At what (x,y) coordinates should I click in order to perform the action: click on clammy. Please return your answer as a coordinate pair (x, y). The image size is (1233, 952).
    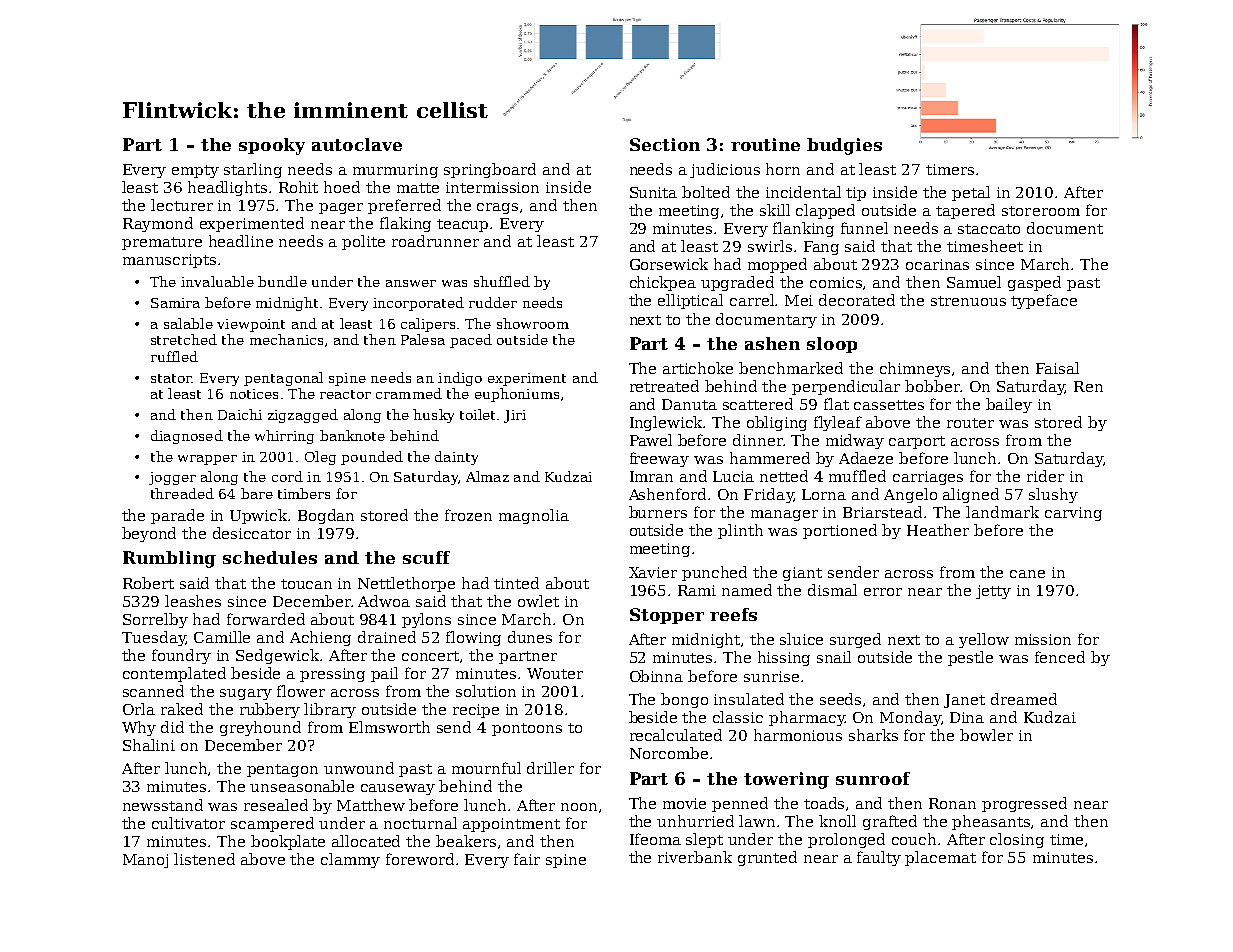
    Looking at the image, I should click on (350, 860).
